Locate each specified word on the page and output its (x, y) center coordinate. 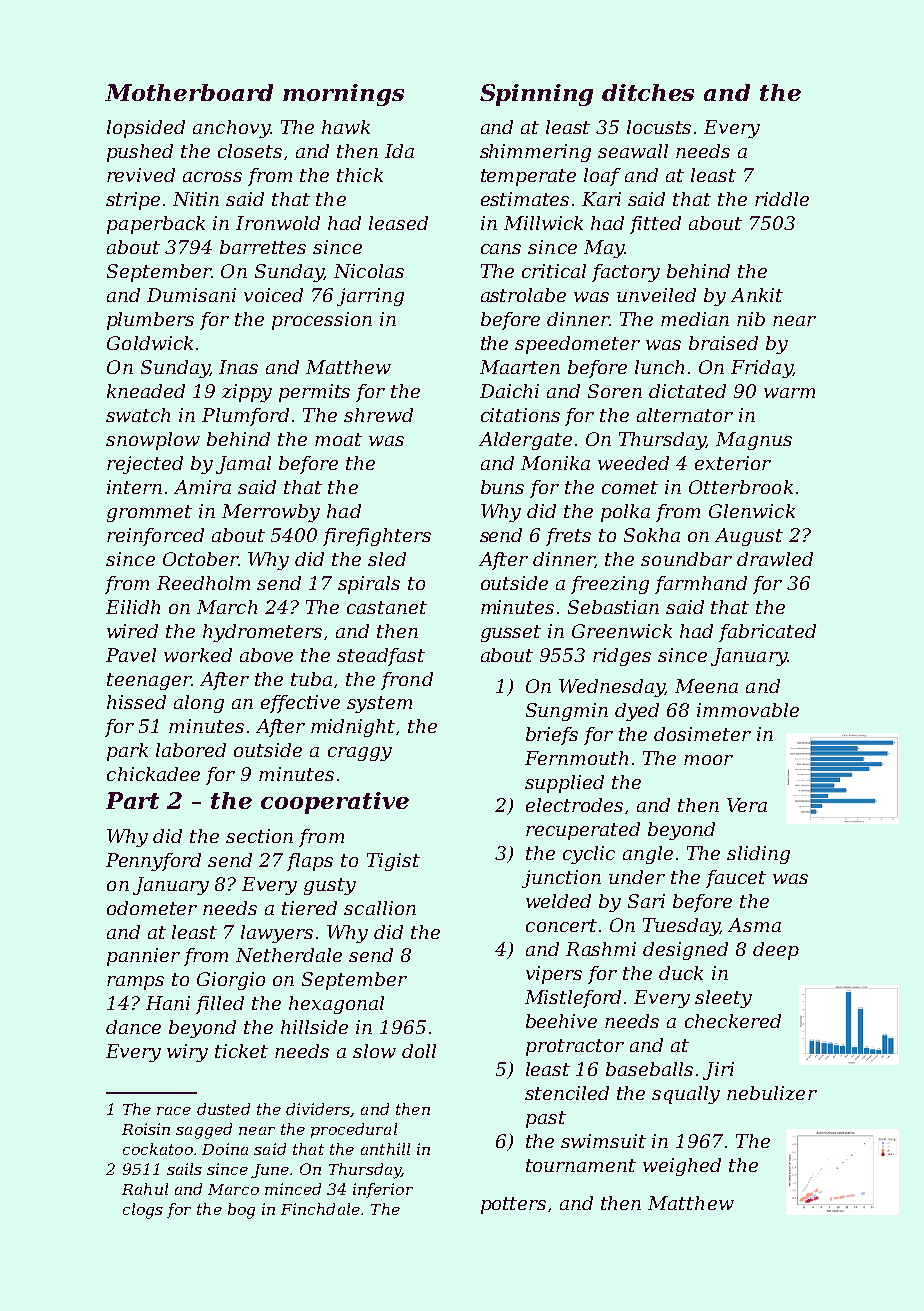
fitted (655, 225)
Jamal (243, 465)
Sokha (652, 535)
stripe (133, 201)
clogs (143, 1211)
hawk (346, 127)
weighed (682, 1167)
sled (387, 559)
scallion (380, 908)
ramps (135, 983)
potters (513, 1205)
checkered (733, 1021)
